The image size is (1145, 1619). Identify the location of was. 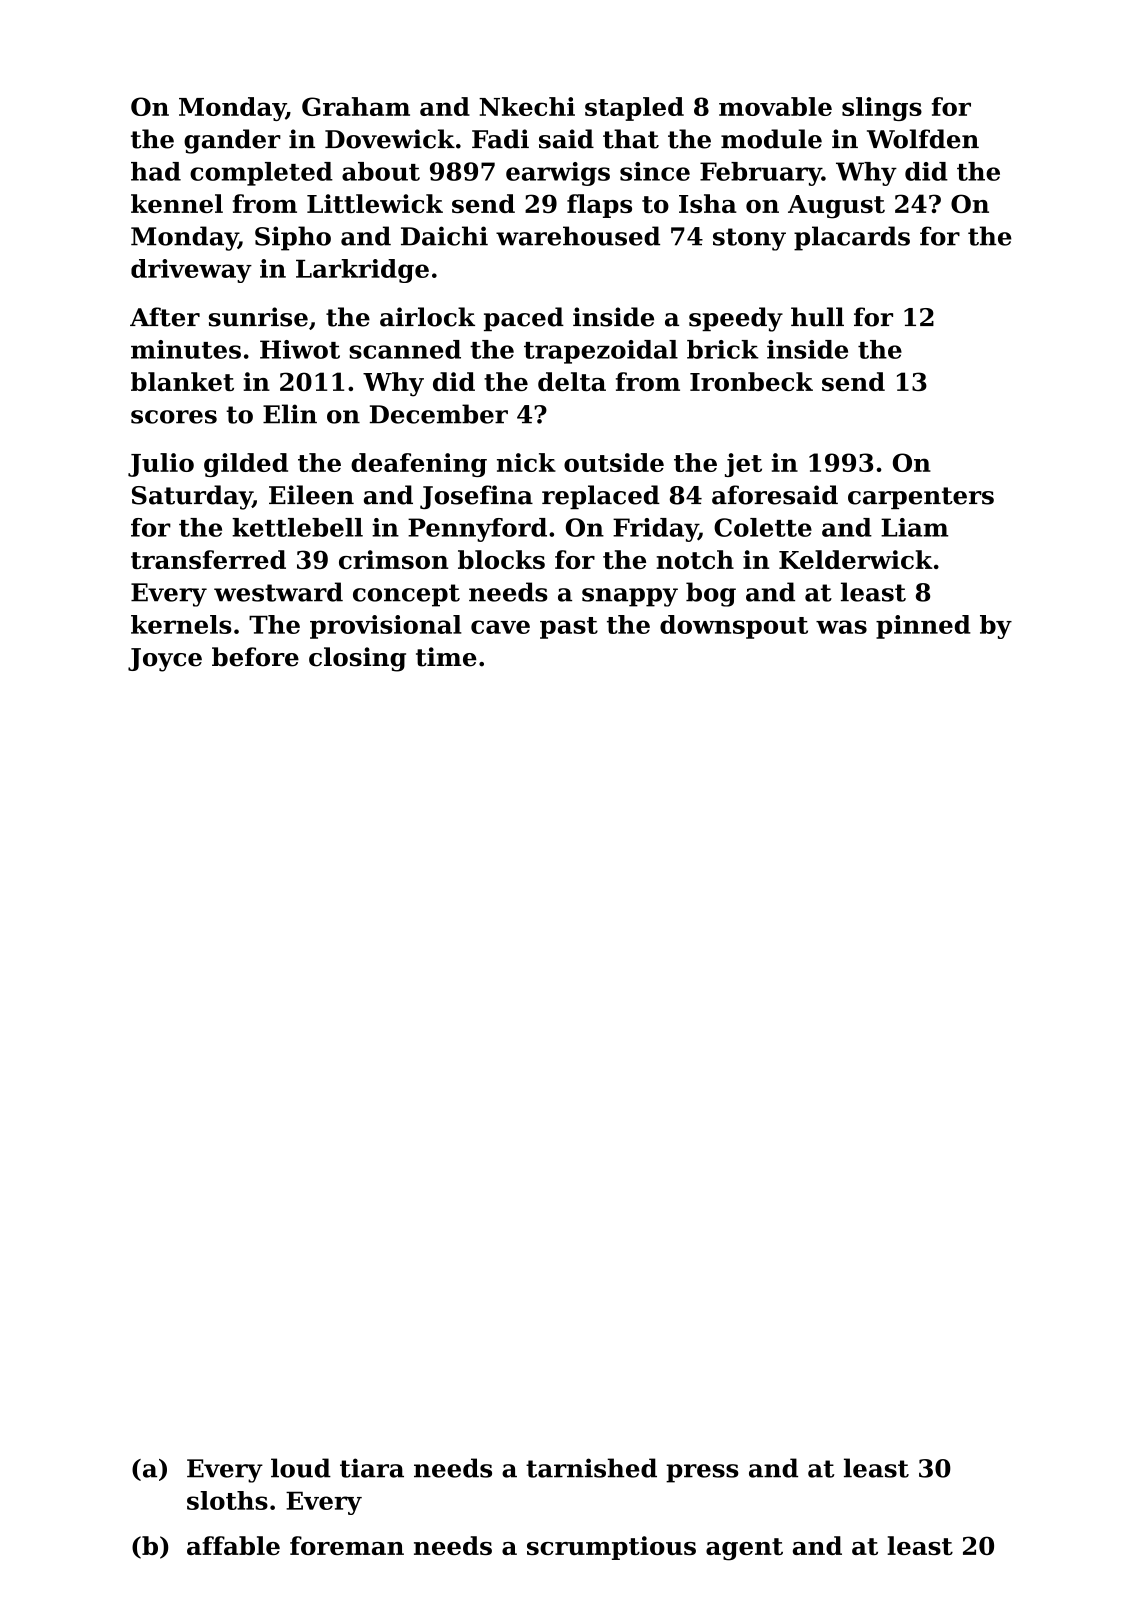
(841, 627).
